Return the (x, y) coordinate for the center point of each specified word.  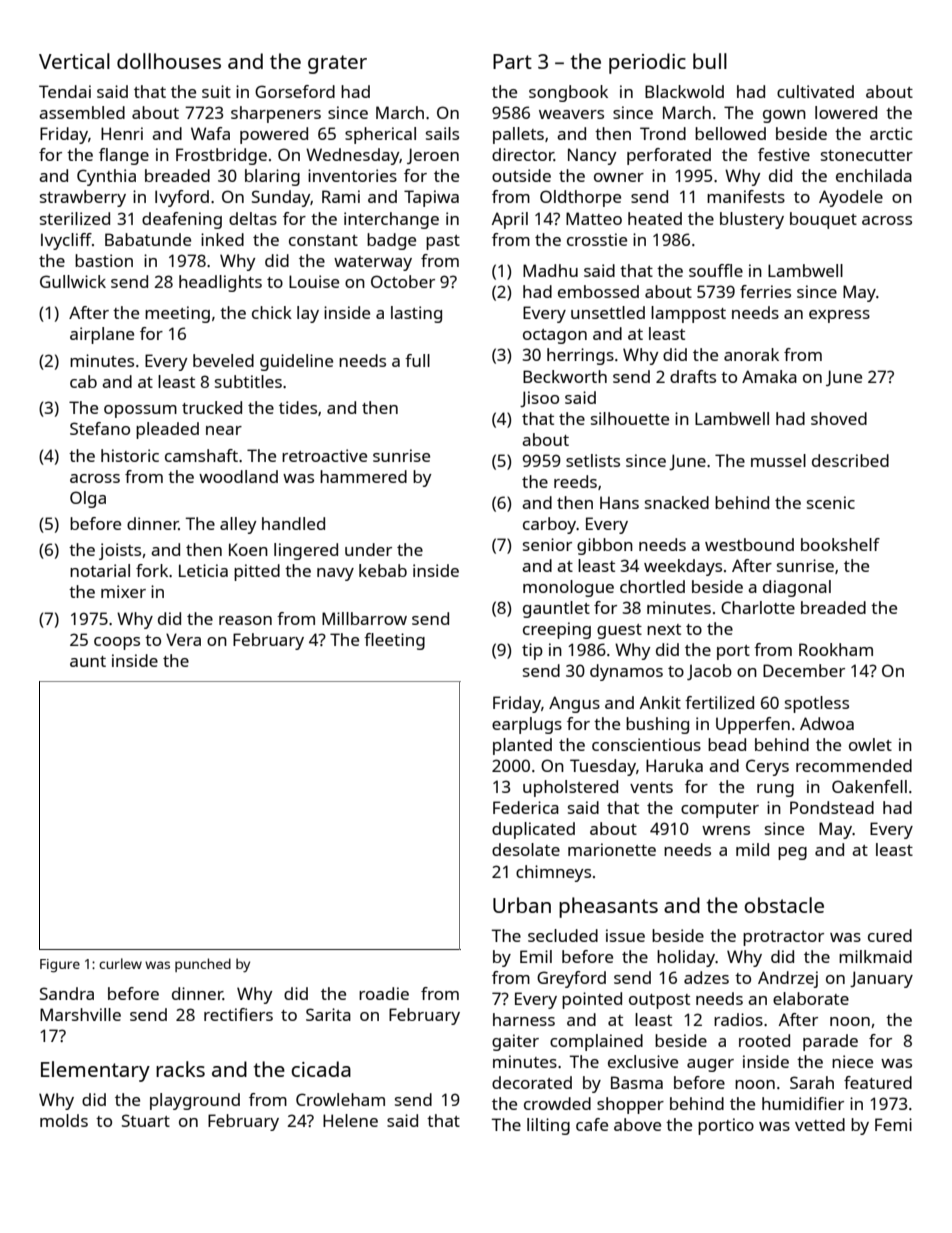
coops (117, 643)
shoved (839, 418)
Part (512, 61)
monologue (568, 588)
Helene (350, 1120)
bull (710, 61)
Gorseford (295, 91)
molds (64, 1120)
